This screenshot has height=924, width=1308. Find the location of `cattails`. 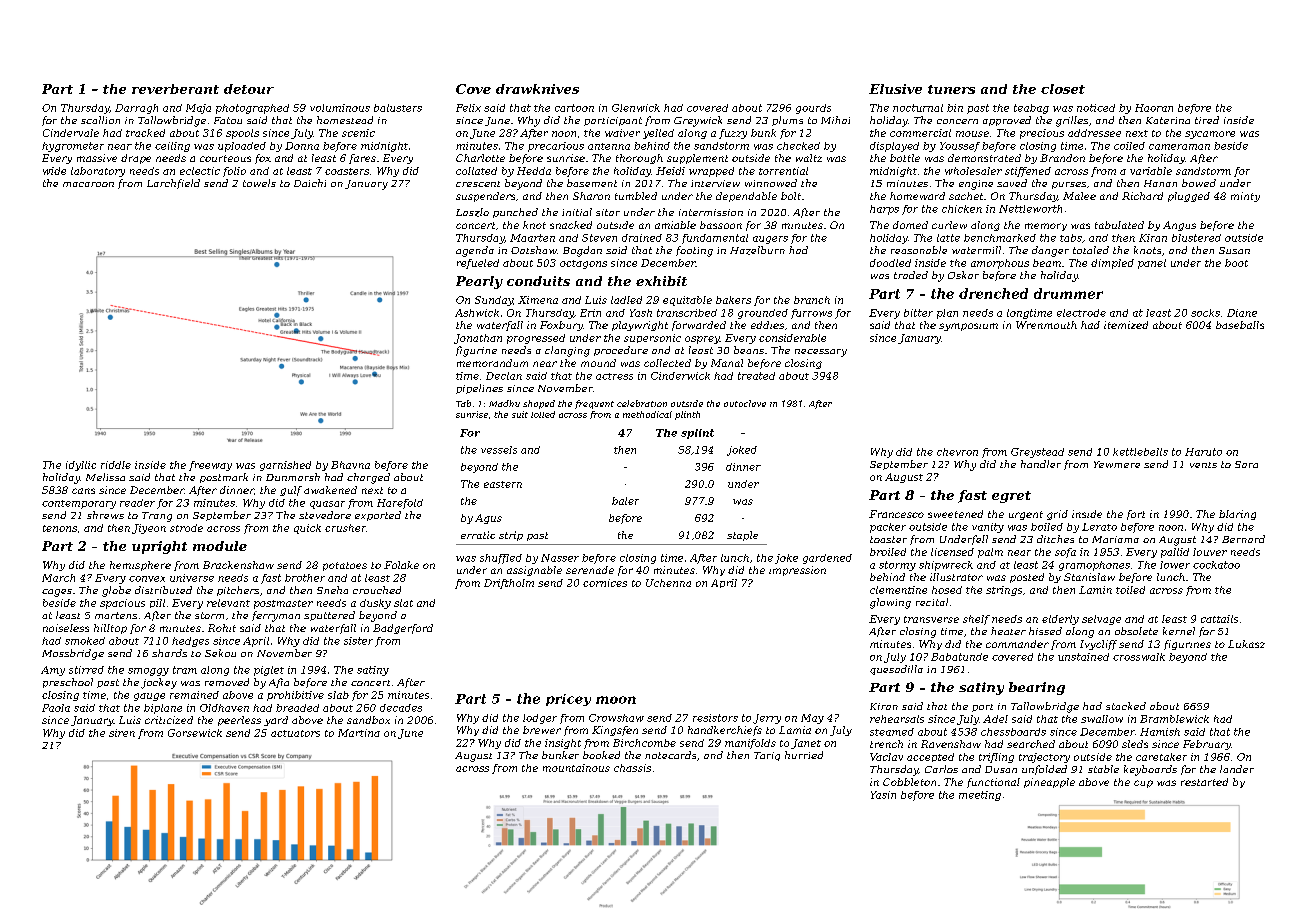

cattails is located at coordinates (1219, 619).
